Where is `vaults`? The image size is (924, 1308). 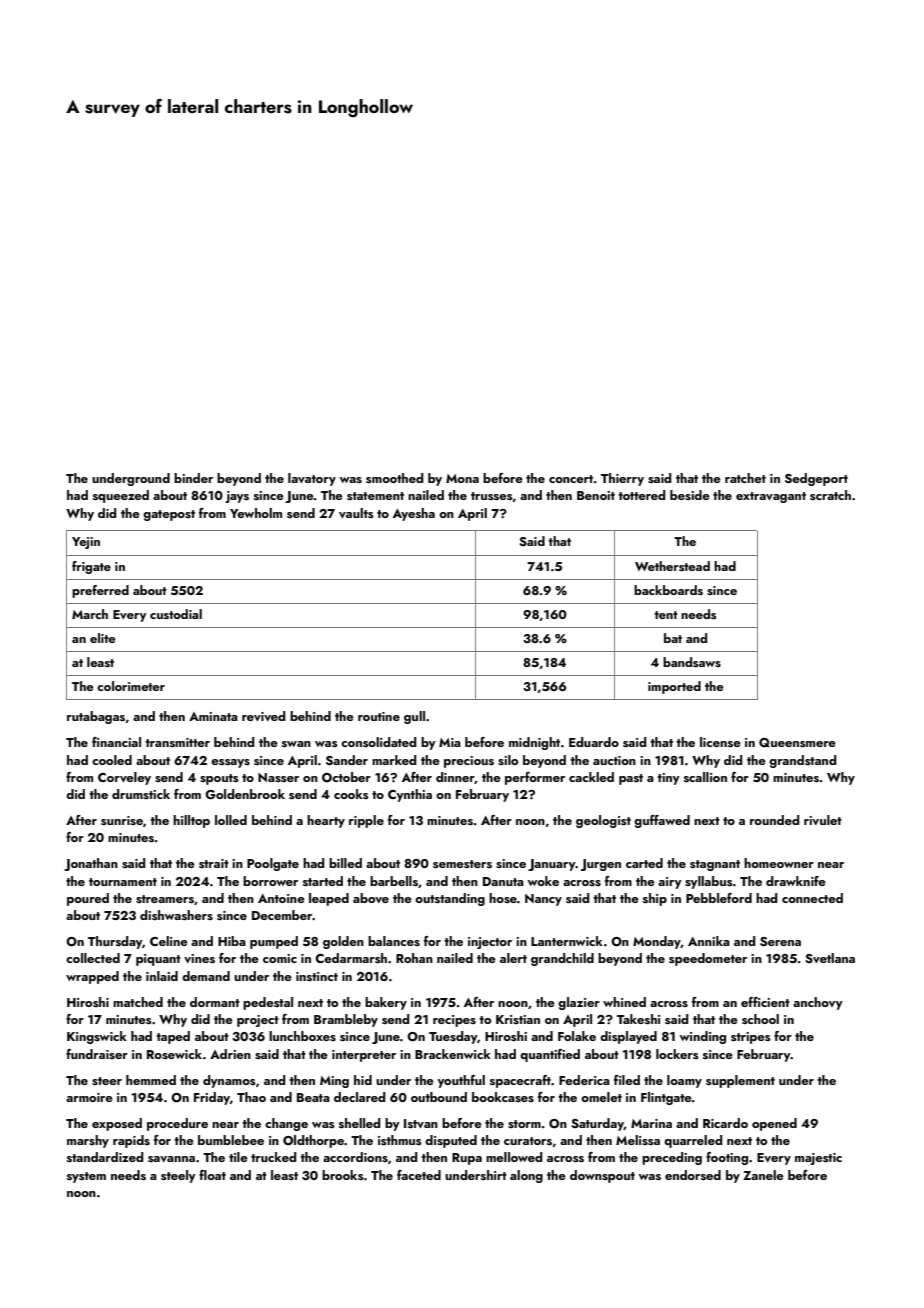 vaults is located at coordinates (356, 513).
